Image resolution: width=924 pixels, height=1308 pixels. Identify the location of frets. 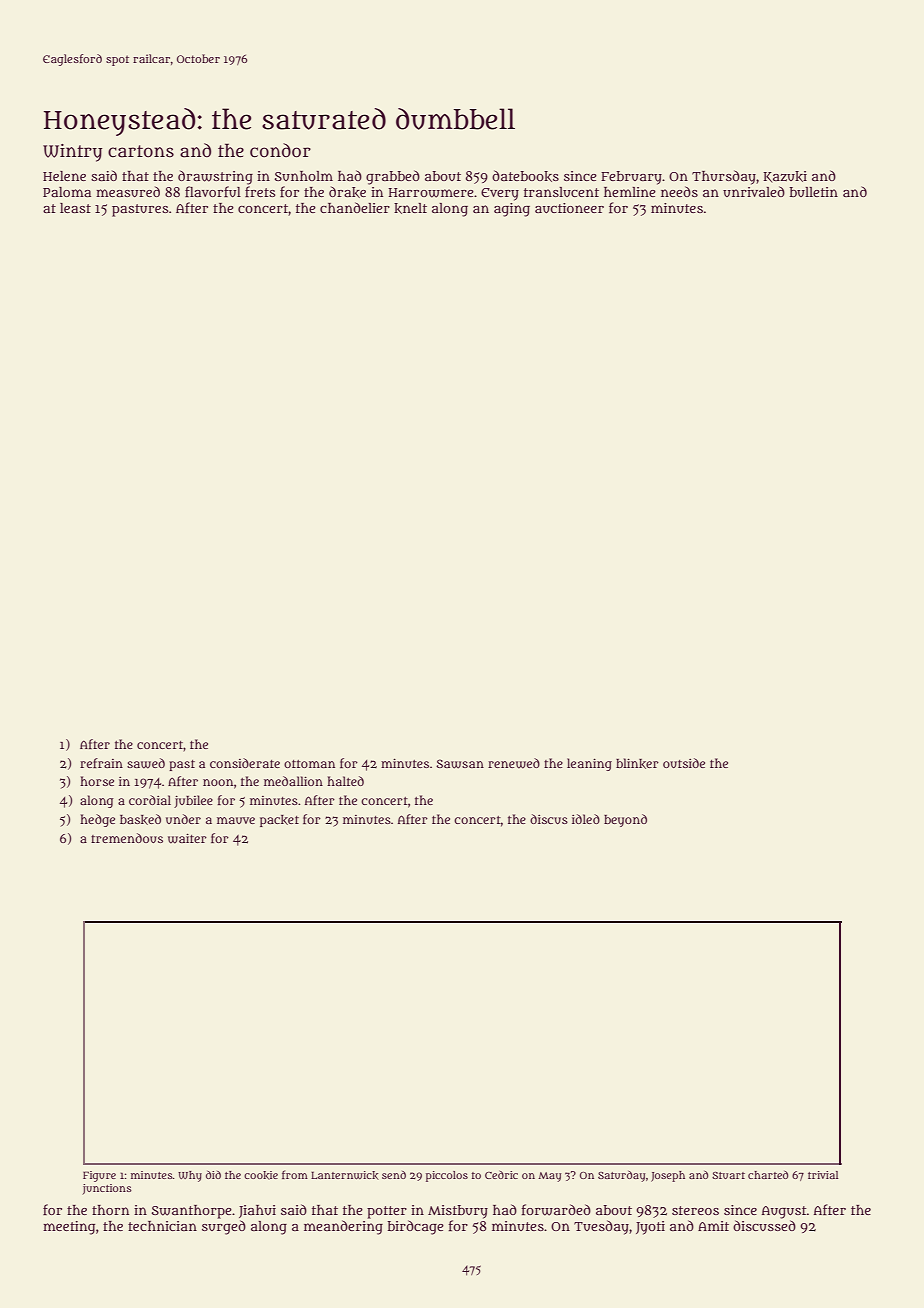
(260, 191).
